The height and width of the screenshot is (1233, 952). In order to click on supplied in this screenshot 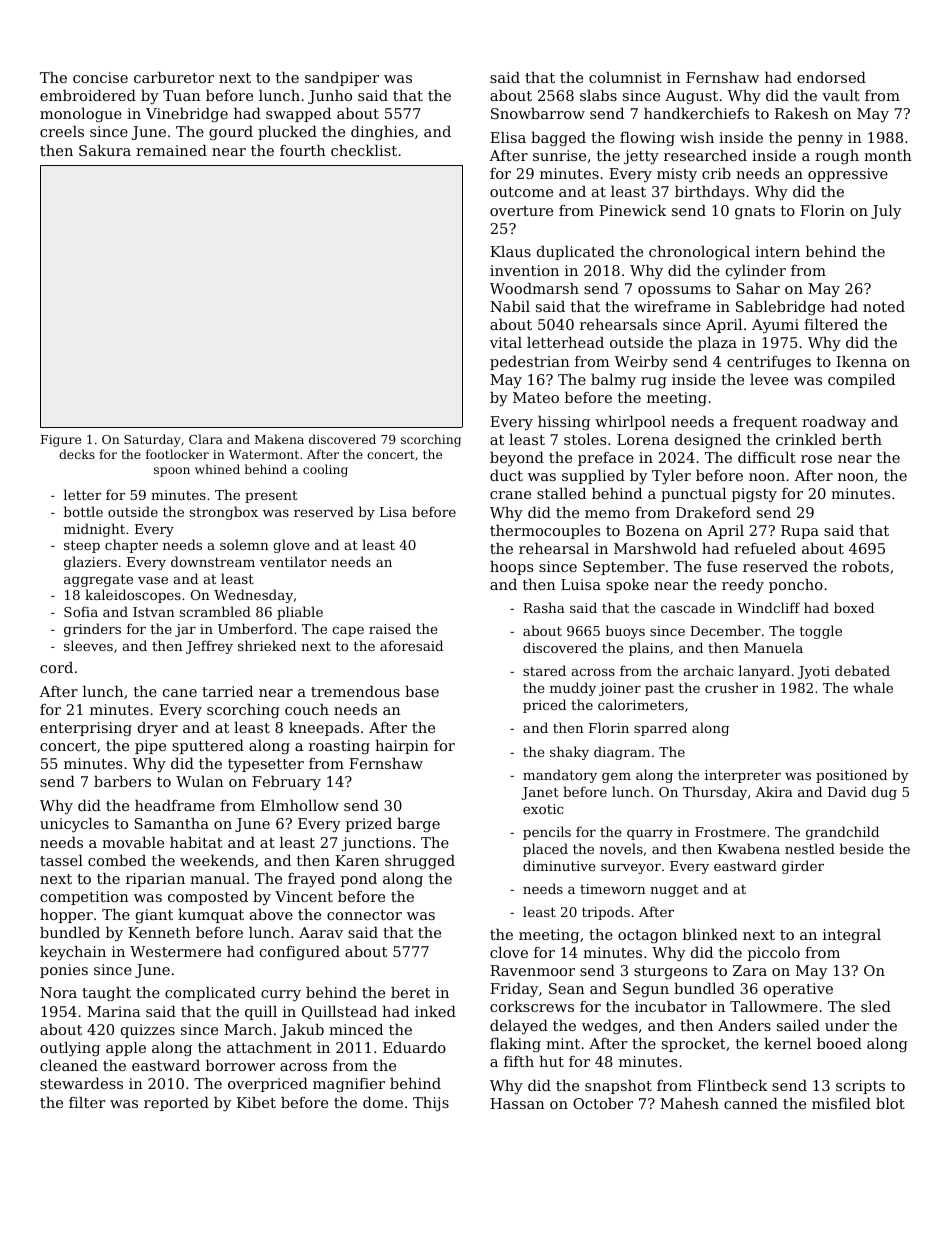, I will do `click(593, 477)`.
